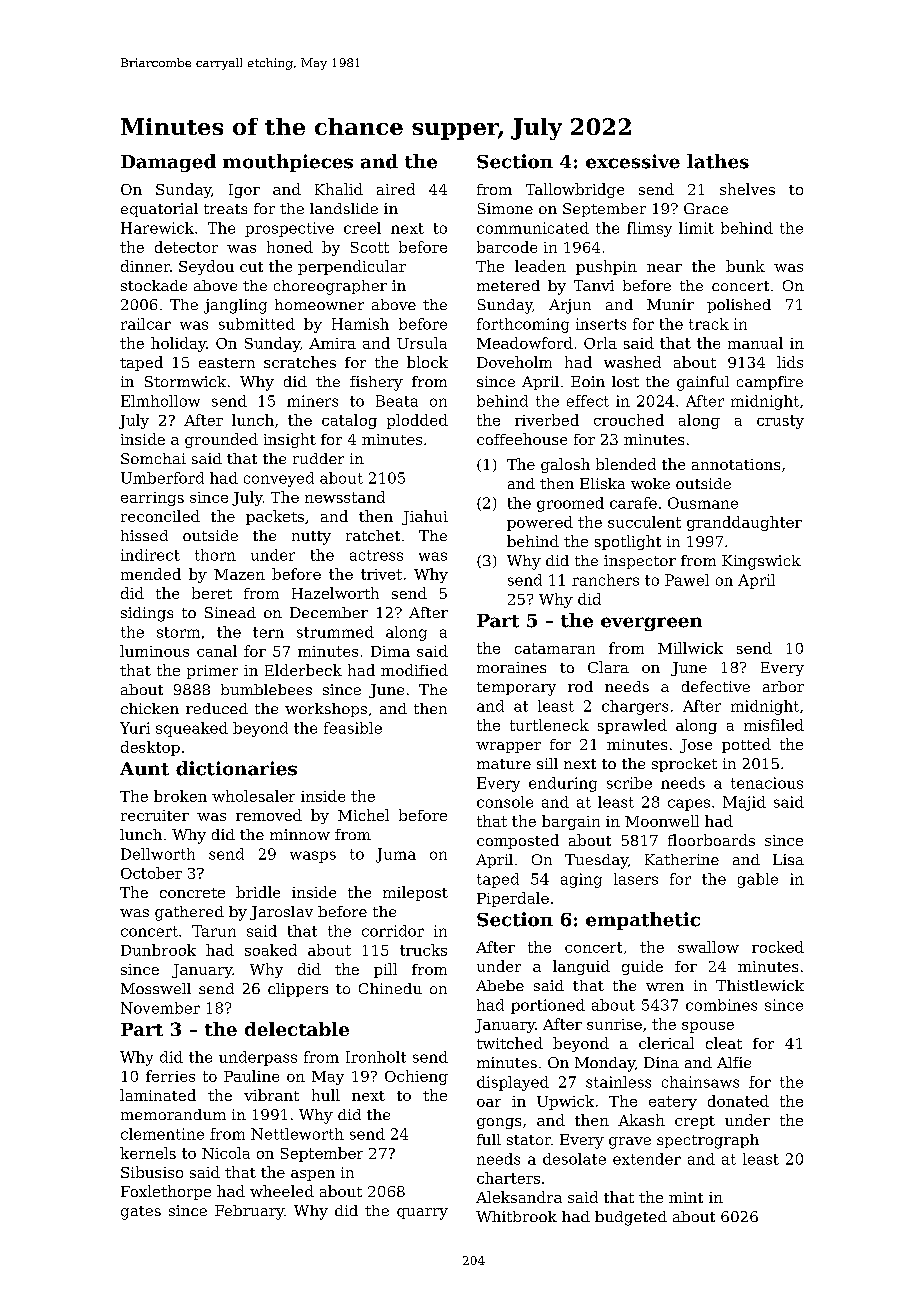  What do you see at coordinates (178, 344) in the image?
I see `holiday` at bounding box center [178, 344].
